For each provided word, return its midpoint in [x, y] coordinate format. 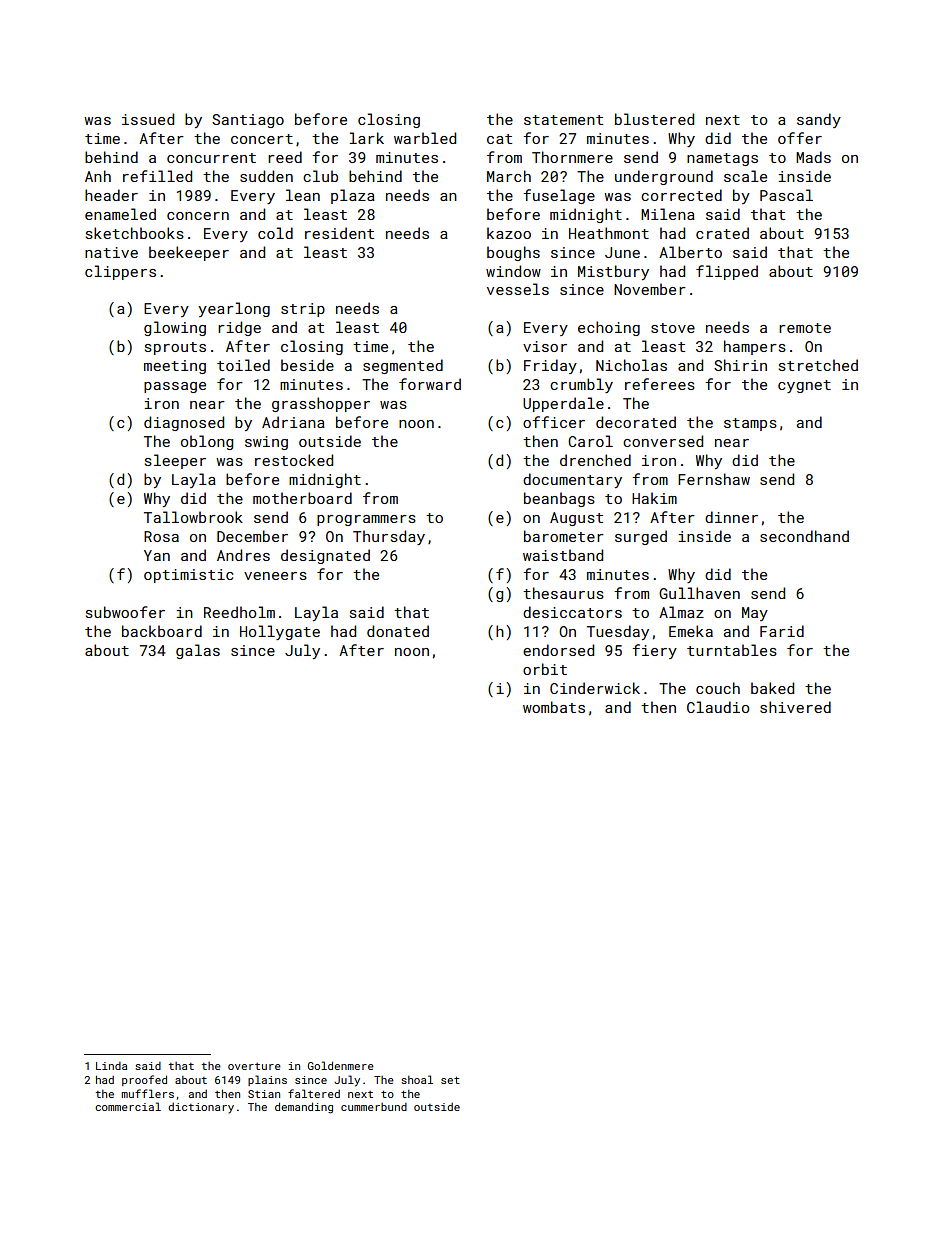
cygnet [804, 386]
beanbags [559, 499]
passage [175, 387]
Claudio [718, 707]
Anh [98, 176]
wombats [554, 707]
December [252, 536]
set [450, 1080]
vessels [518, 289]
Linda [111, 1066]
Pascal [786, 195]
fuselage [559, 196]
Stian [264, 1094]
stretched [818, 365]
